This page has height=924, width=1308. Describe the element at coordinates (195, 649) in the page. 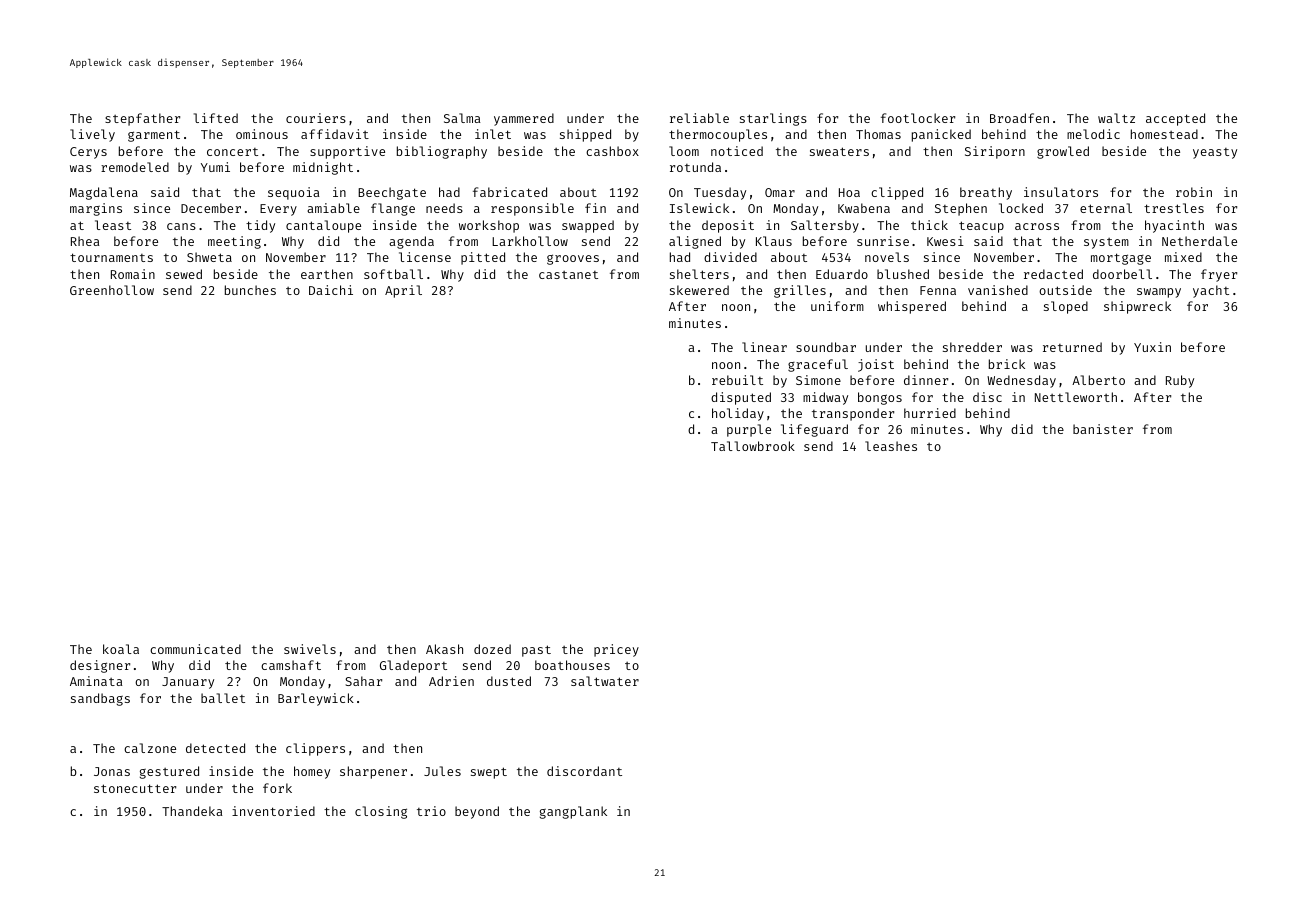

I see `communicated` at that location.
